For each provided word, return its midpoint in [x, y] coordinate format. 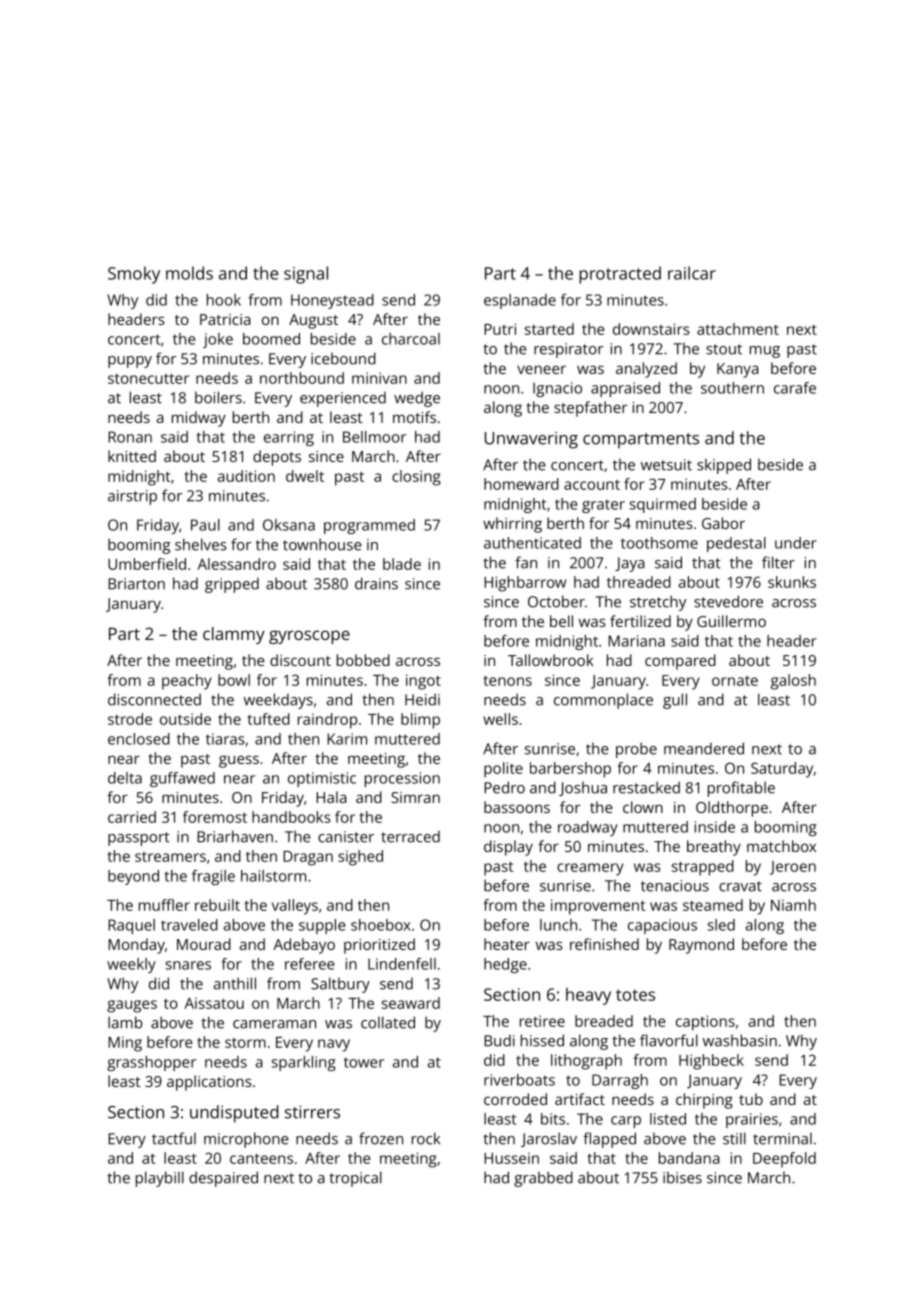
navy [334, 1045]
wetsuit [666, 465]
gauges [132, 1006]
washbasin [740, 1040]
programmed [369, 526]
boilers [218, 397]
